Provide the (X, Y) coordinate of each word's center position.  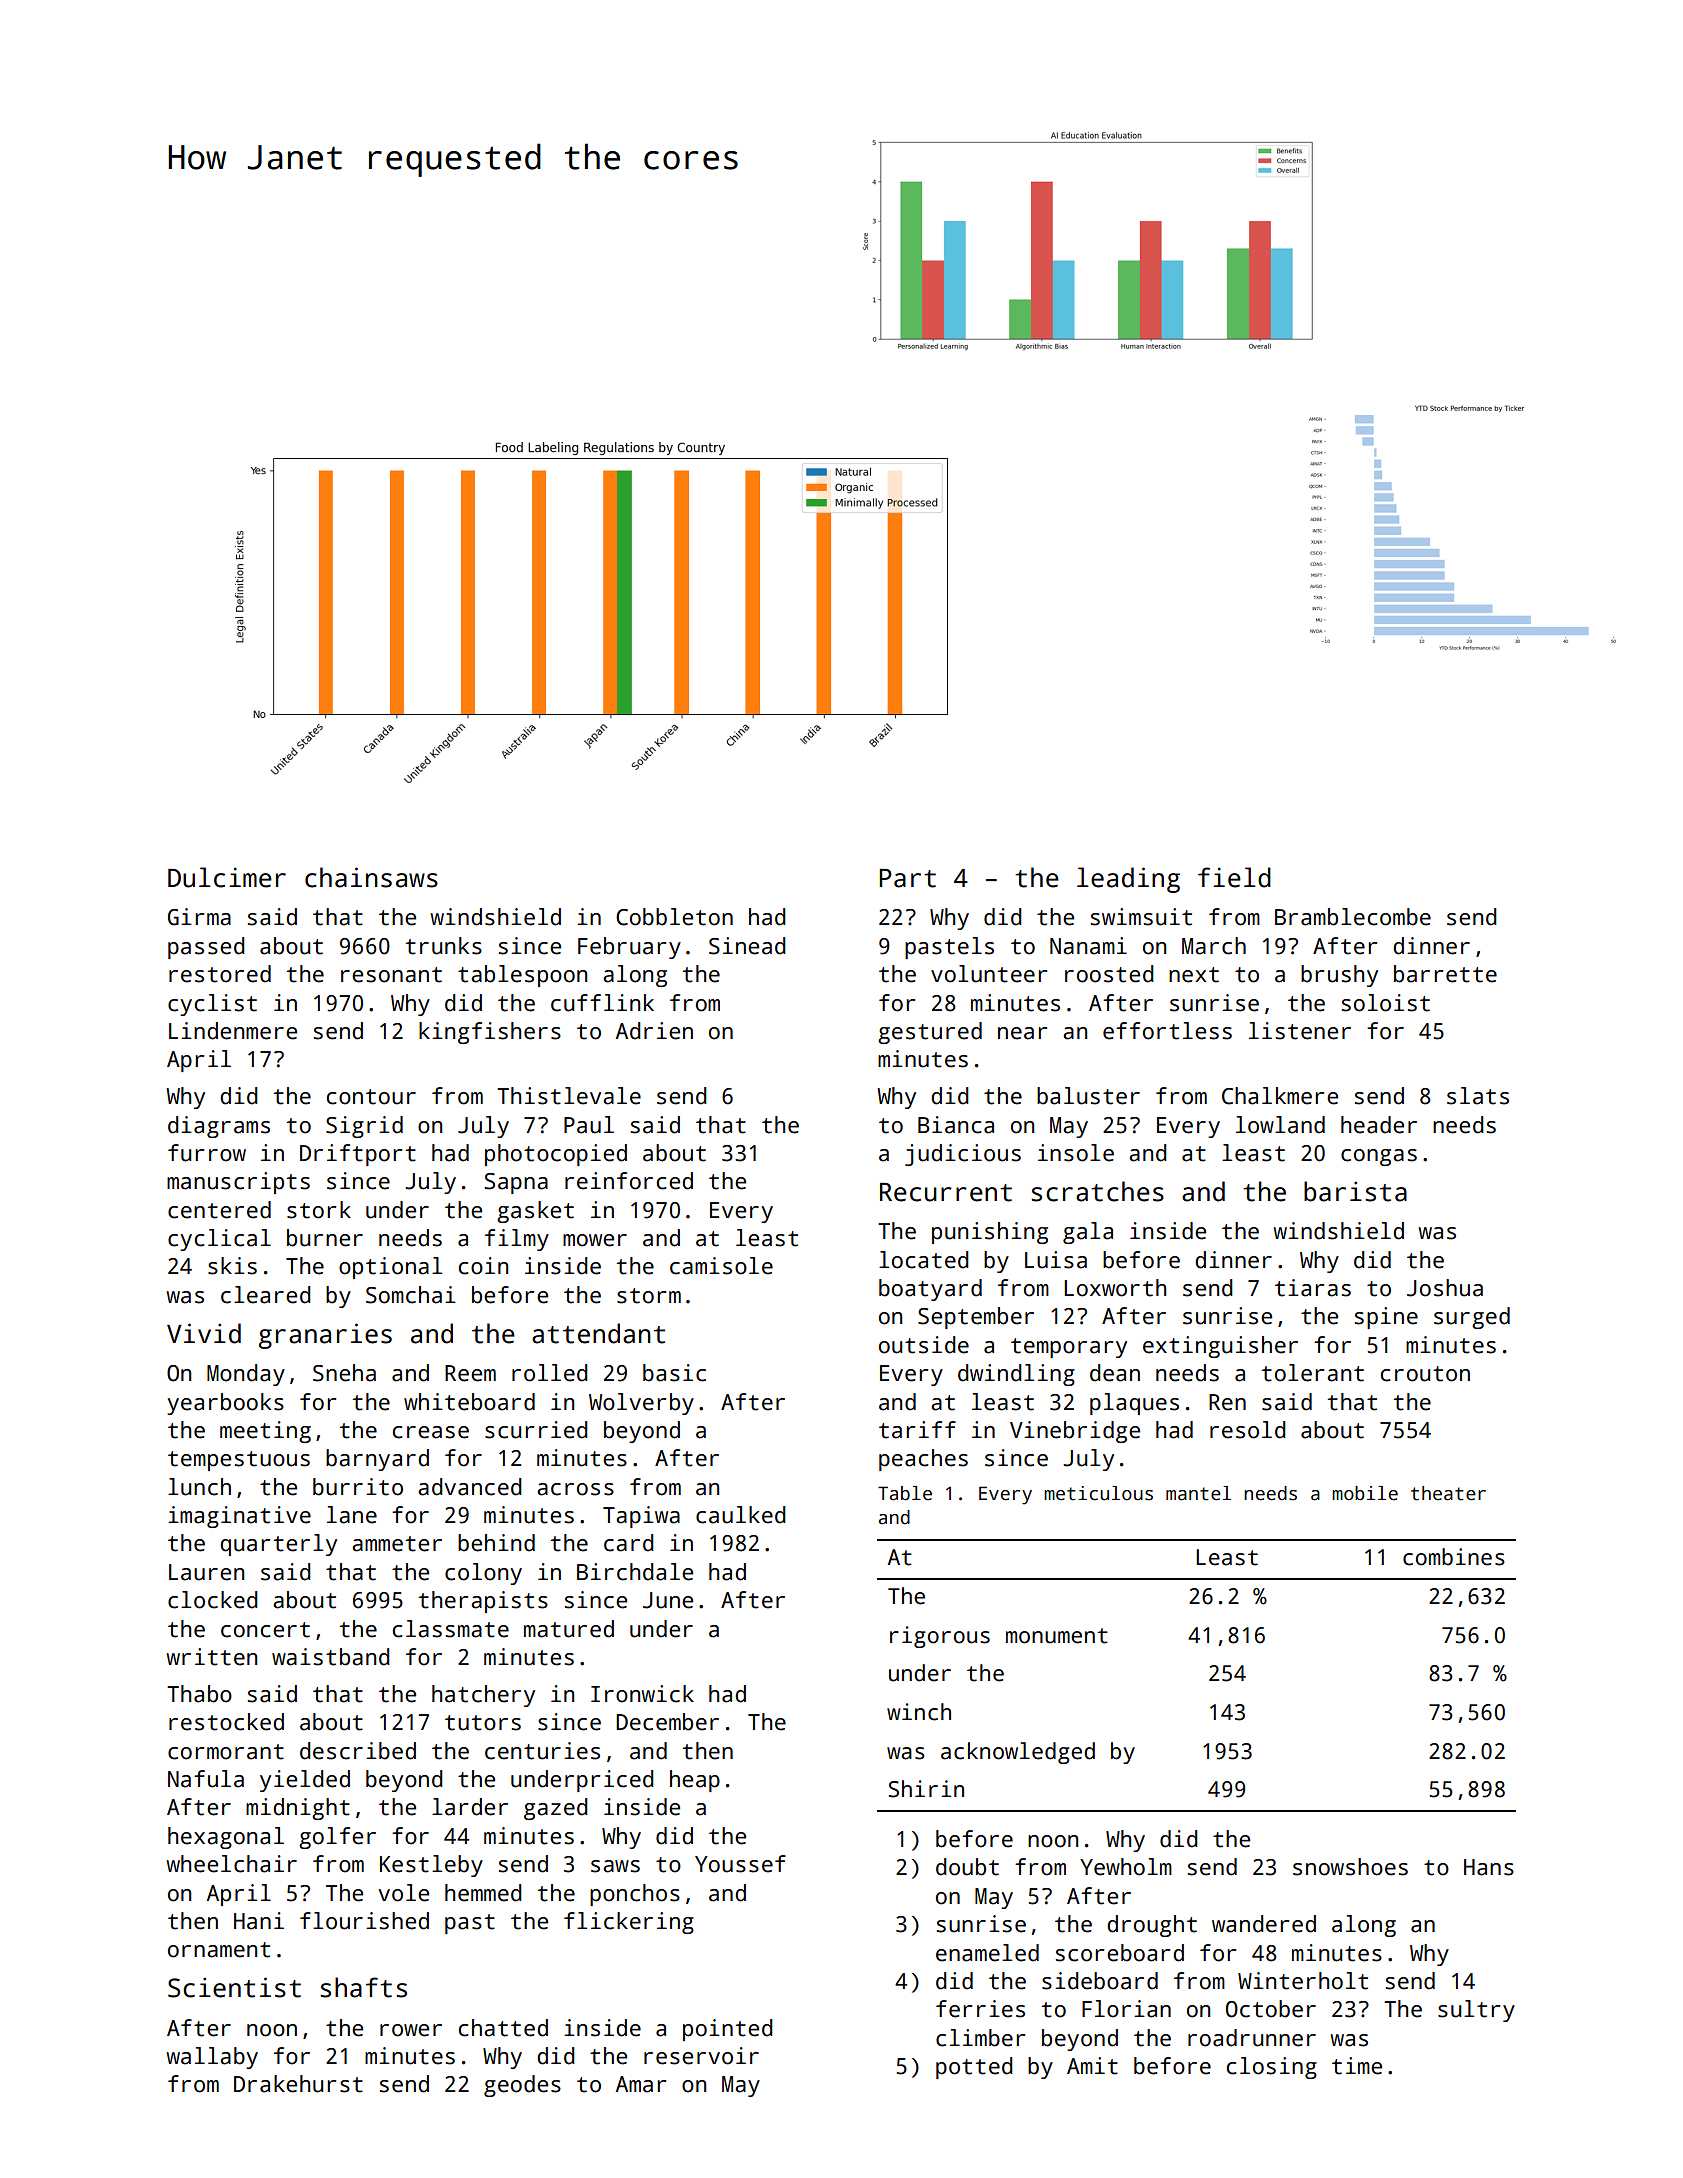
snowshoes (1350, 1867)
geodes (522, 2086)
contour (371, 1097)
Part (907, 878)
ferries (980, 2009)
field (1234, 877)
